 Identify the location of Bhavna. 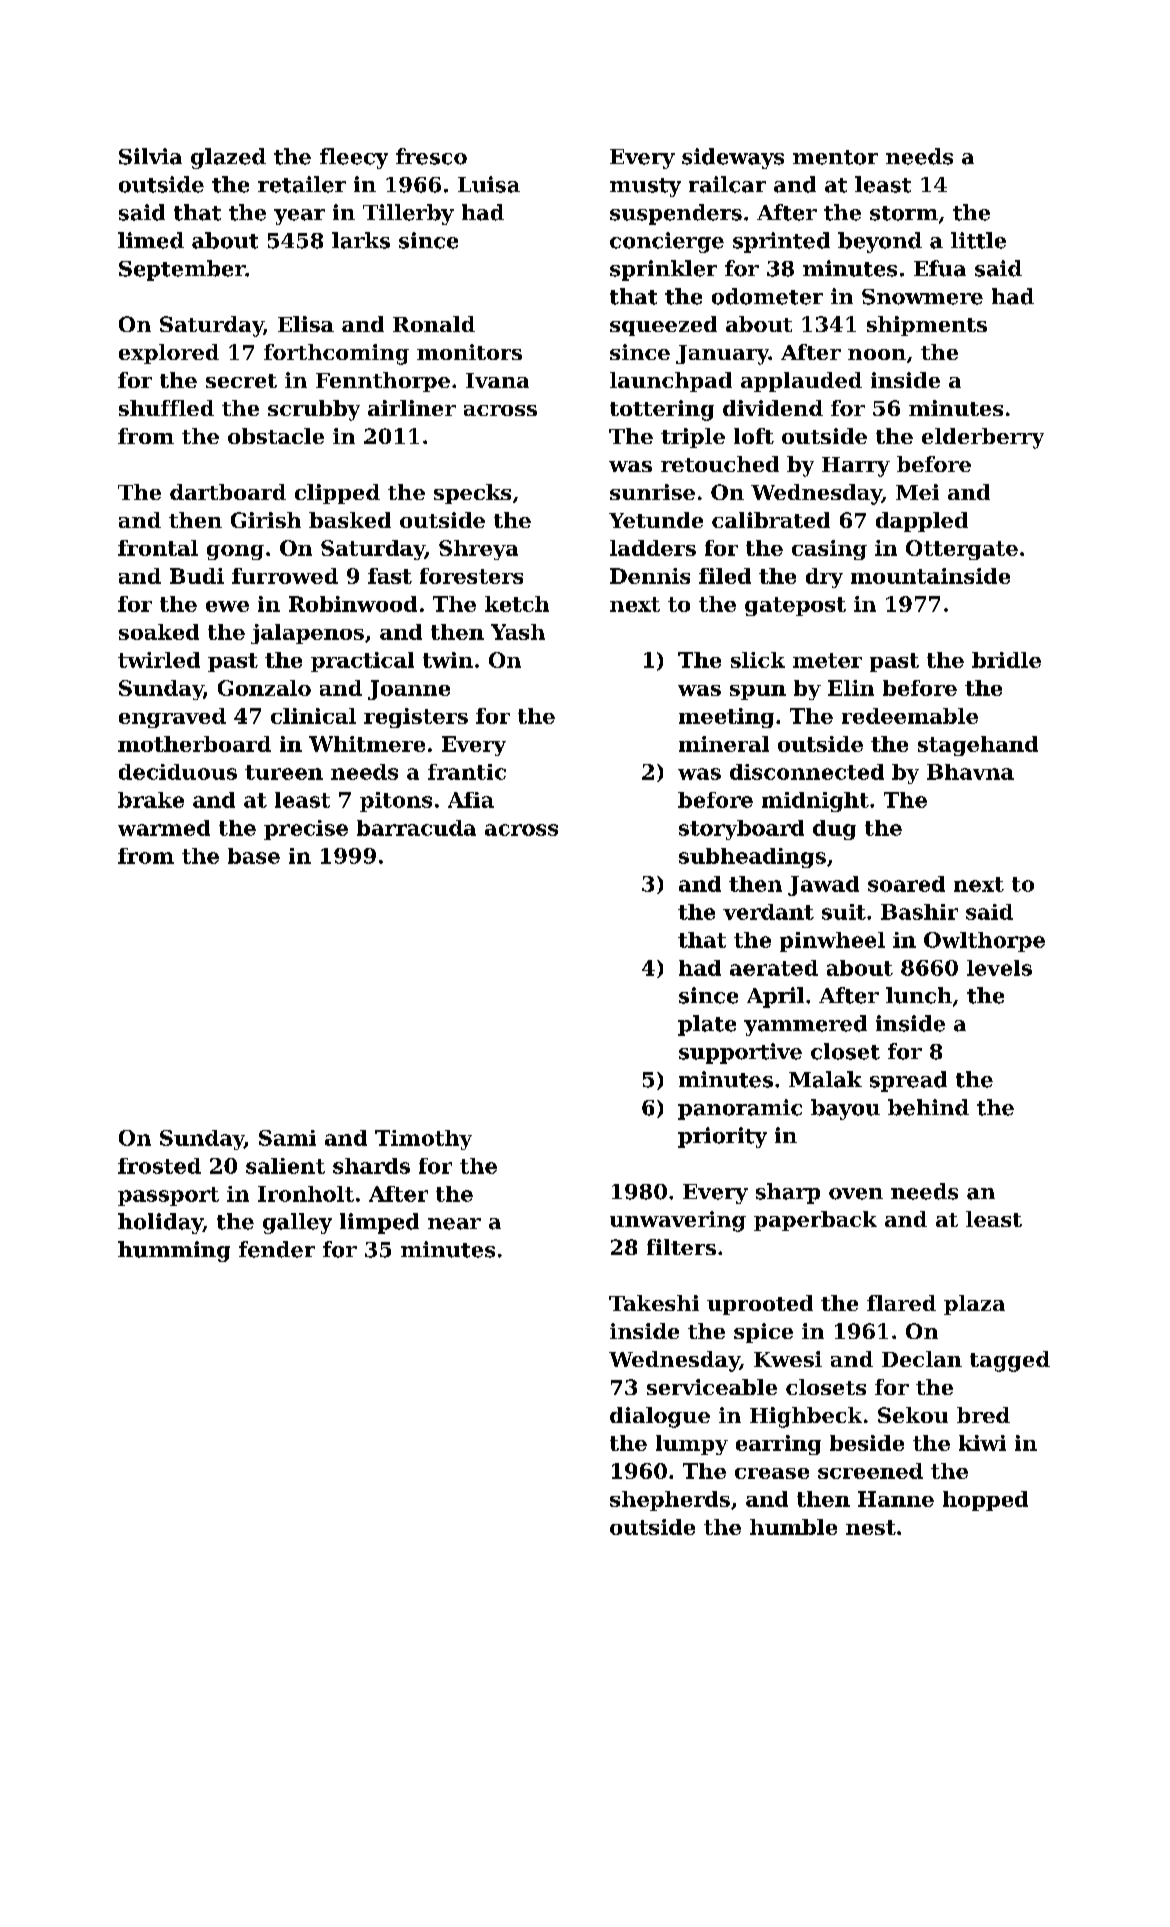
(970, 772).
